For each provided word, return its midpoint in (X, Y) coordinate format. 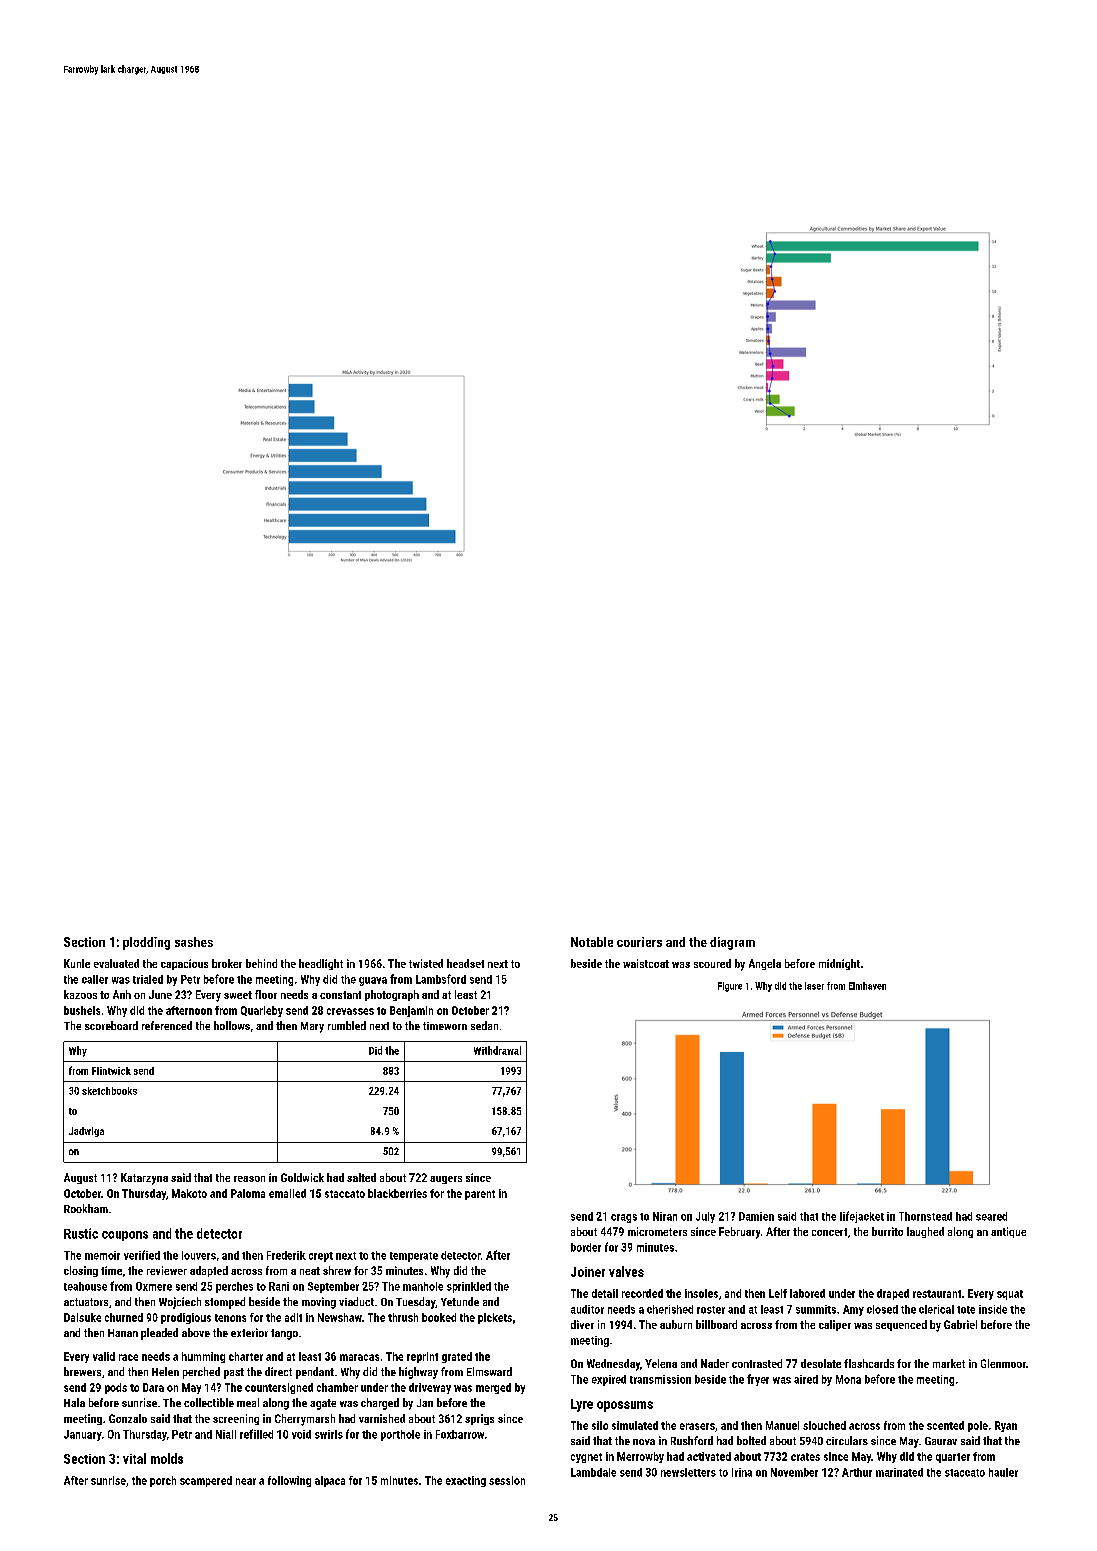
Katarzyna (144, 1179)
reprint (422, 1357)
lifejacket (862, 1217)
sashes (194, 942)
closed (882, 1309)
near (246, 1481)
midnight (839, 964)
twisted (426, 963)
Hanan (123, 1333)
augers (446, 1180)
